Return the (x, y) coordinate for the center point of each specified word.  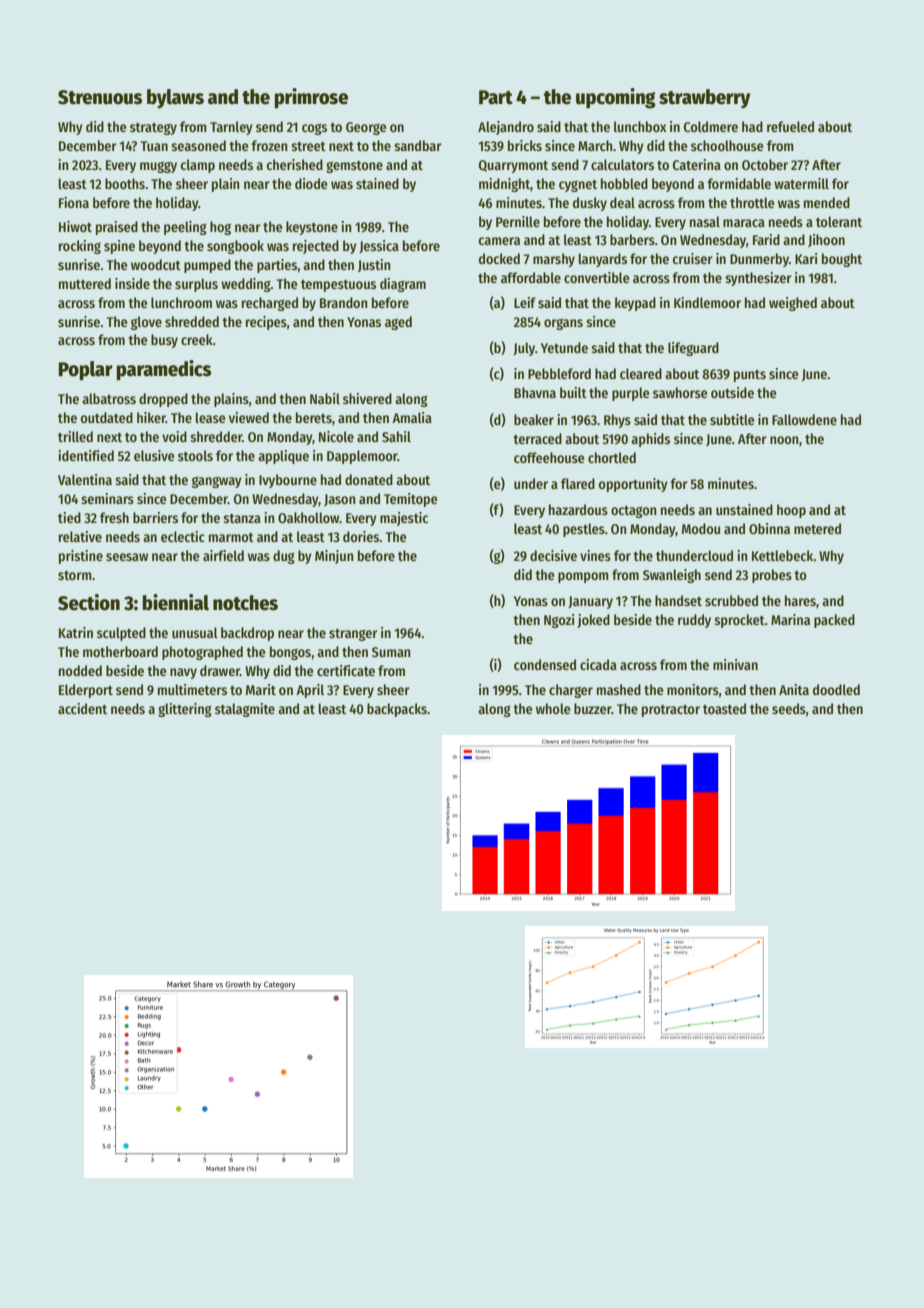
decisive (553, 555)
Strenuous (100, 97)
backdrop (247, 634)
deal (622, 202)
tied (69, 517)
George (366, 128)
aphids (650, 440)
